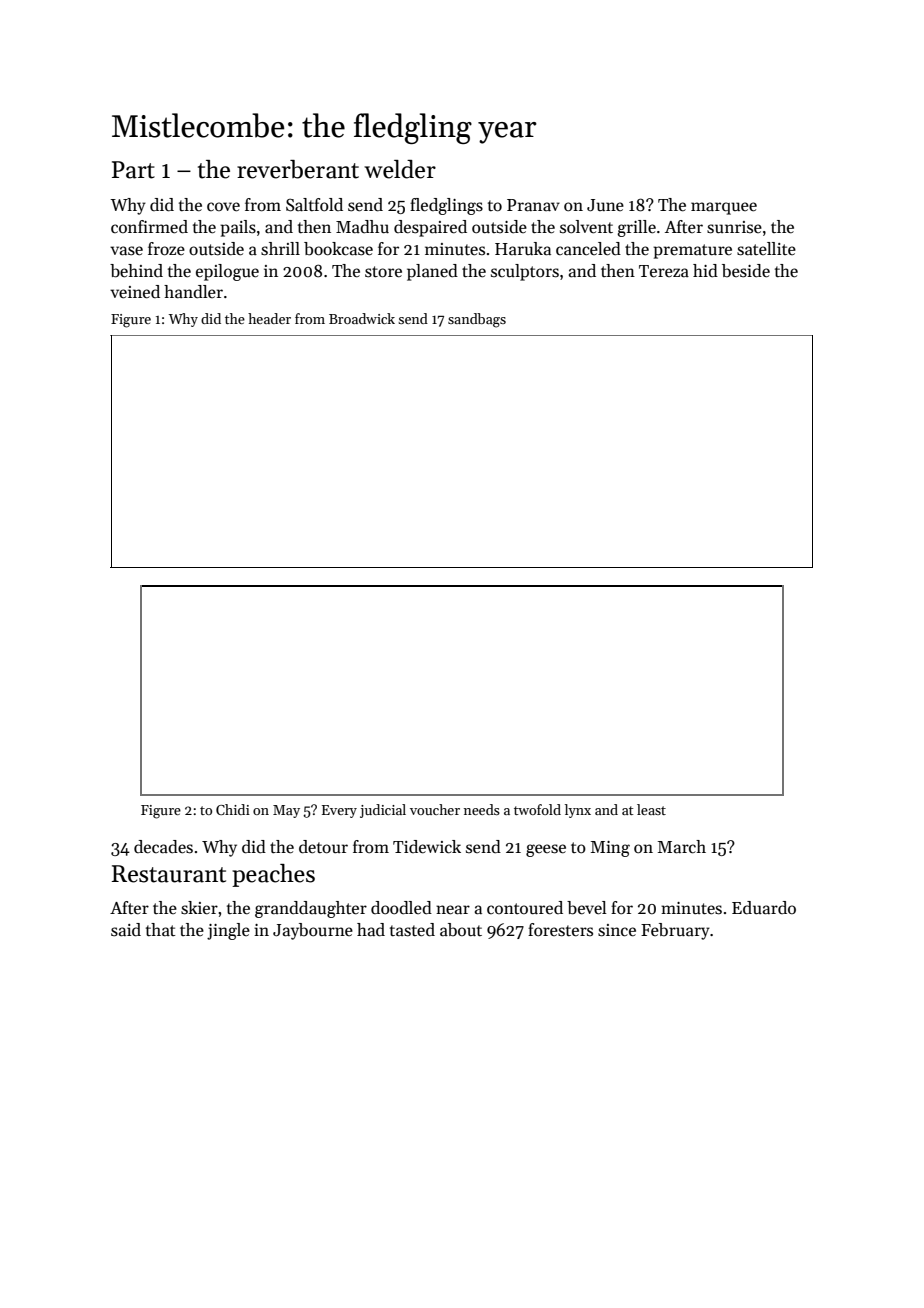 Image resolution: width=924 pixels, height=1308 pixels. Describe the element at coordinates (435, 809) in the screenshot. I see `voucher` at that location.
